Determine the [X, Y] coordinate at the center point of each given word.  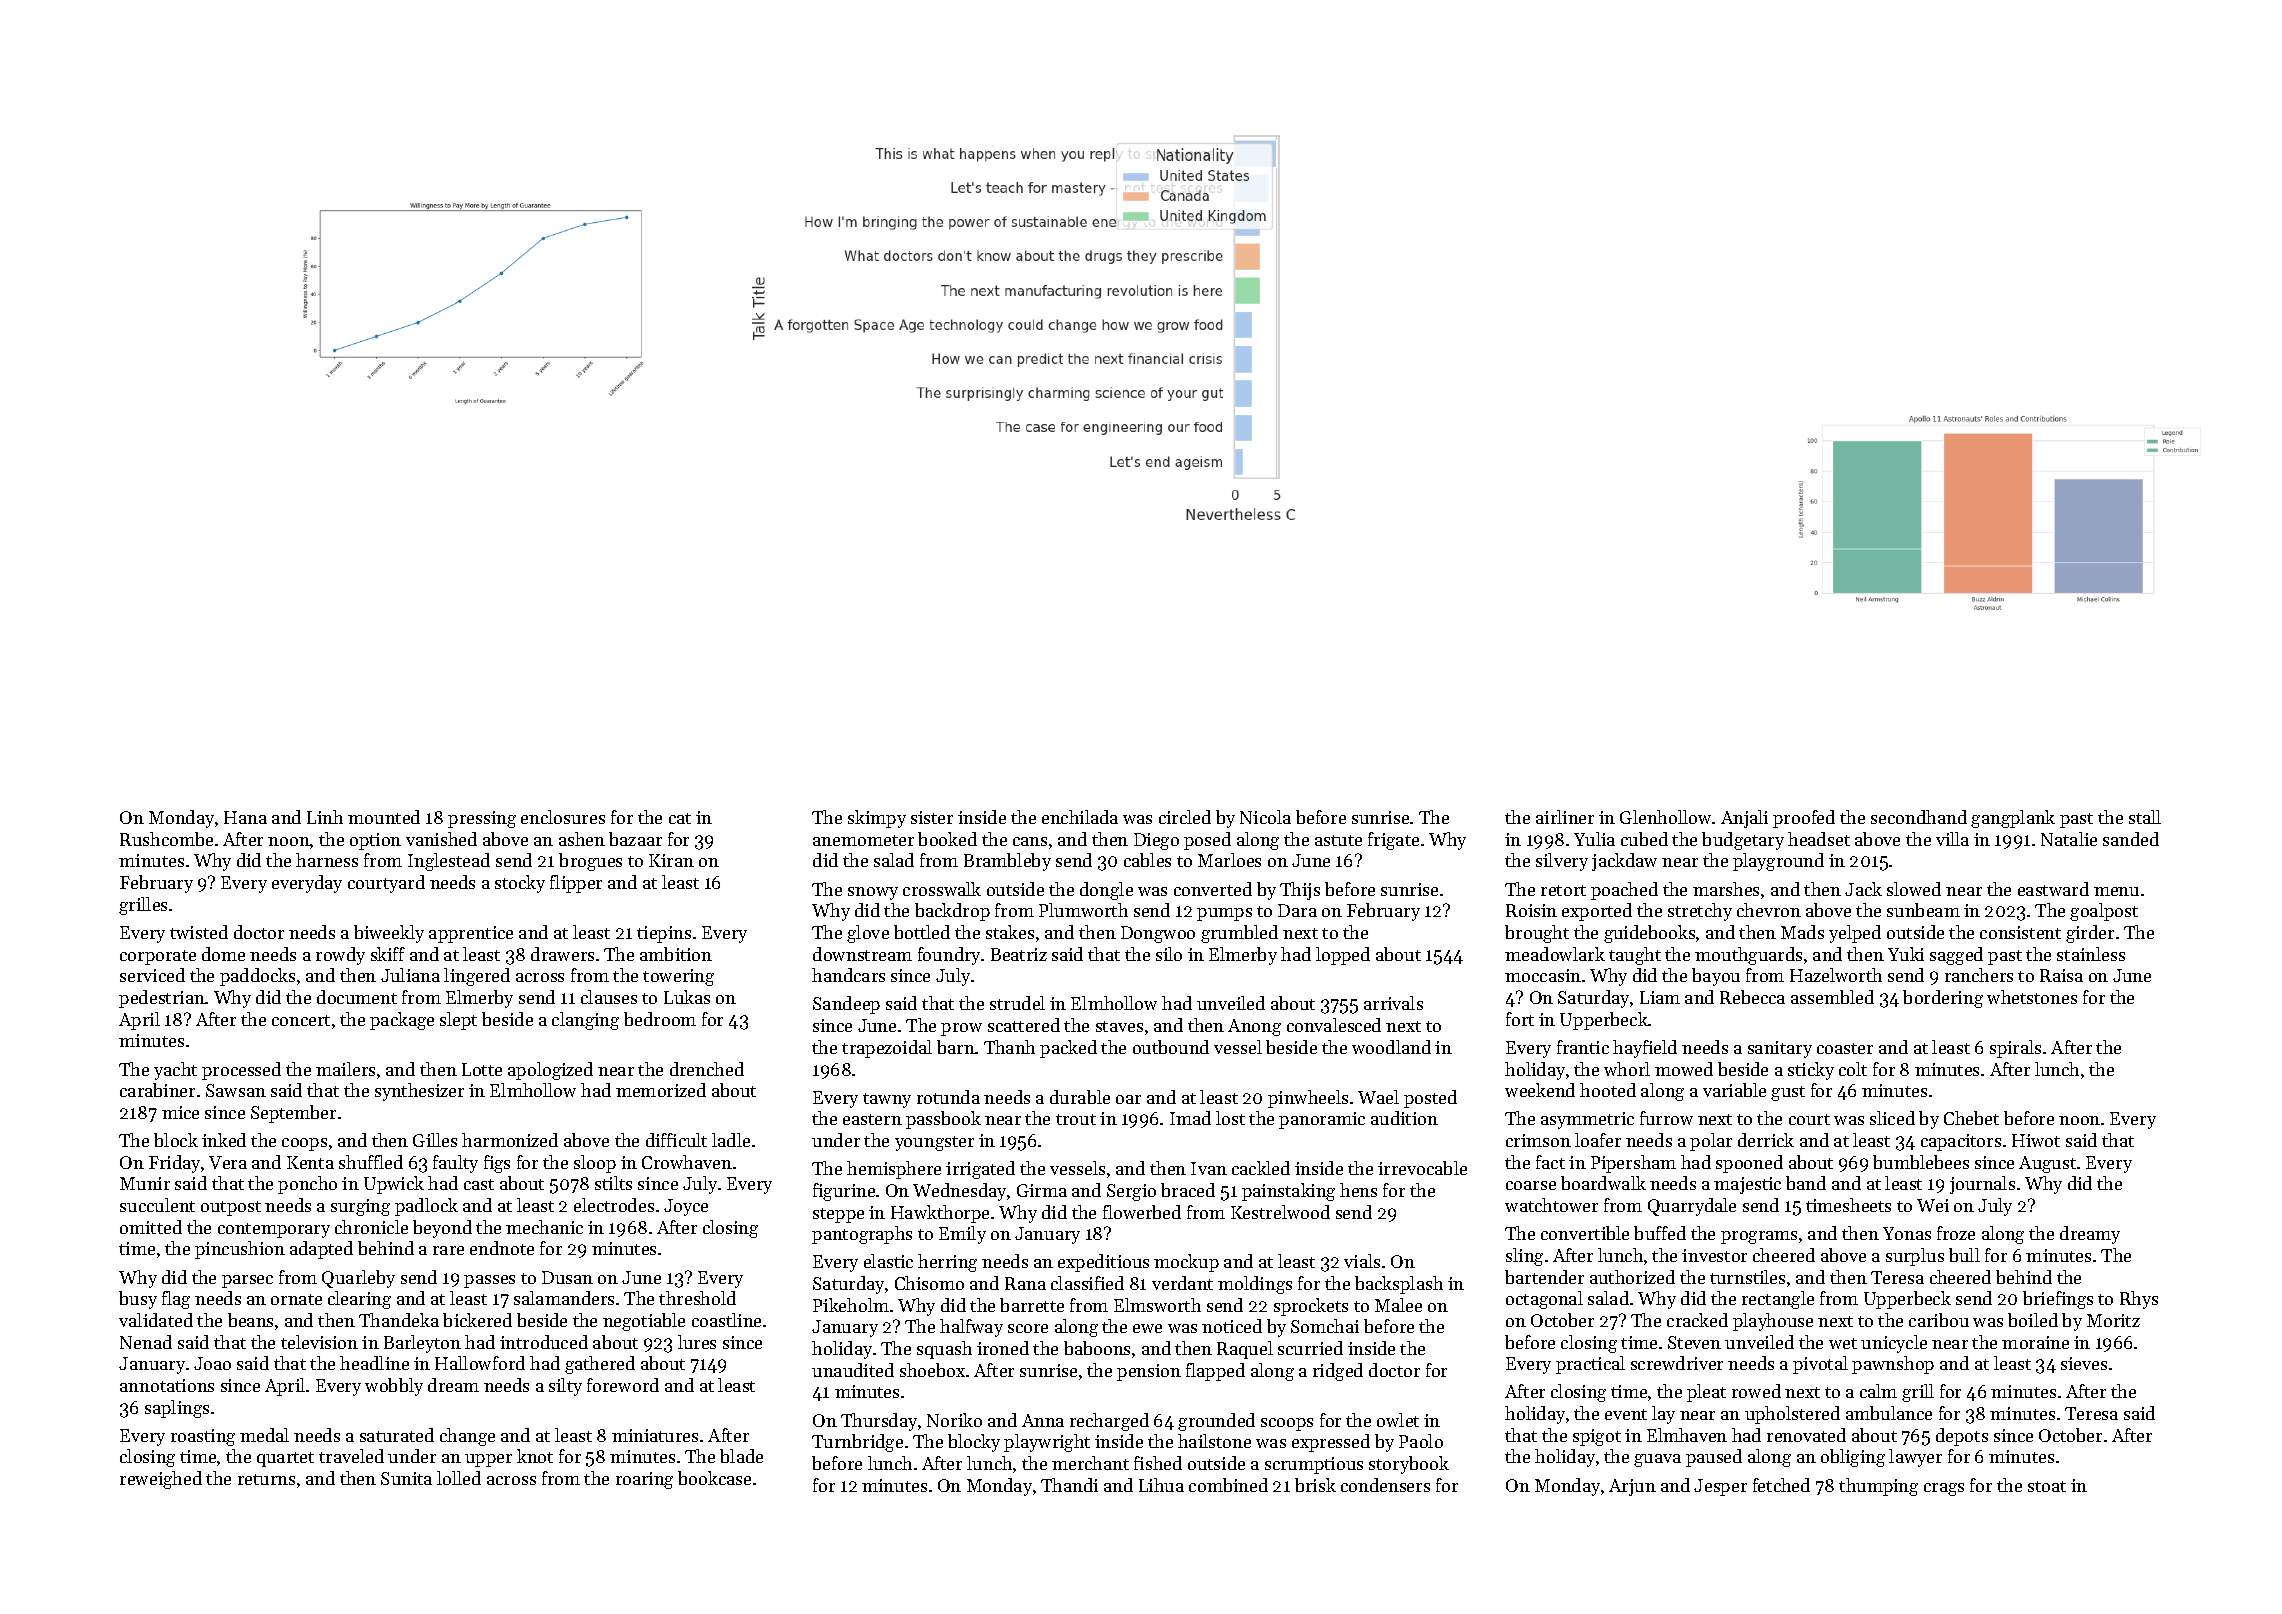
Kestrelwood [1280, 1212]
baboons [1097, 1348]
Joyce [686, 1207]
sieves [2084, 1363]
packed [1068, 1049]
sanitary [1780, 1049]
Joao [212, 1363]
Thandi [1069, 1485]
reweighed [161, 1480]
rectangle [1778, 1300]
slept [458, 1021]
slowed [1914, 889]
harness [327, 860]
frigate [1393, 841]
